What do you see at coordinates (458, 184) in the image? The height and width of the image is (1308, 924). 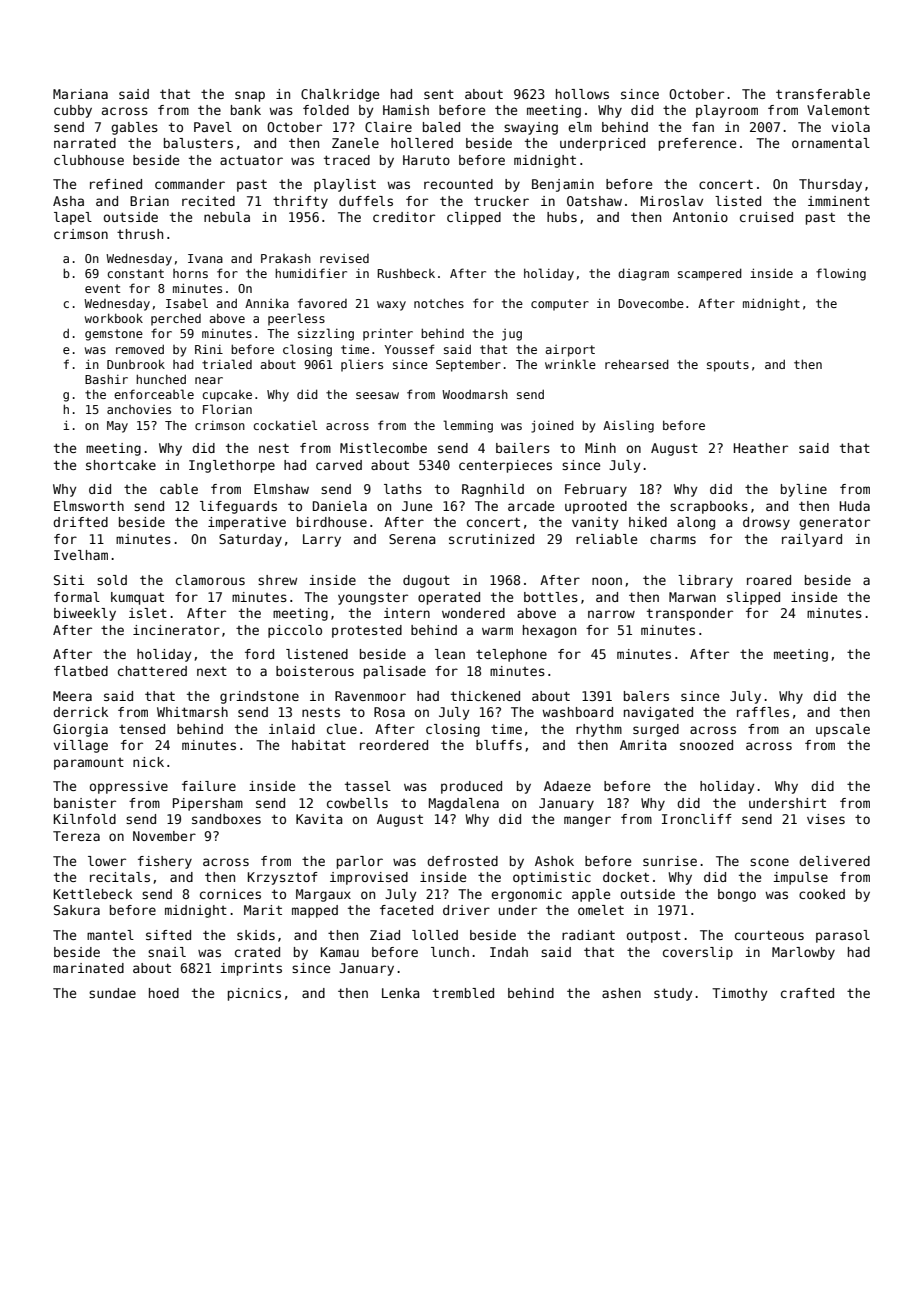 I see `recounted` at bounding box center [458, 184].
